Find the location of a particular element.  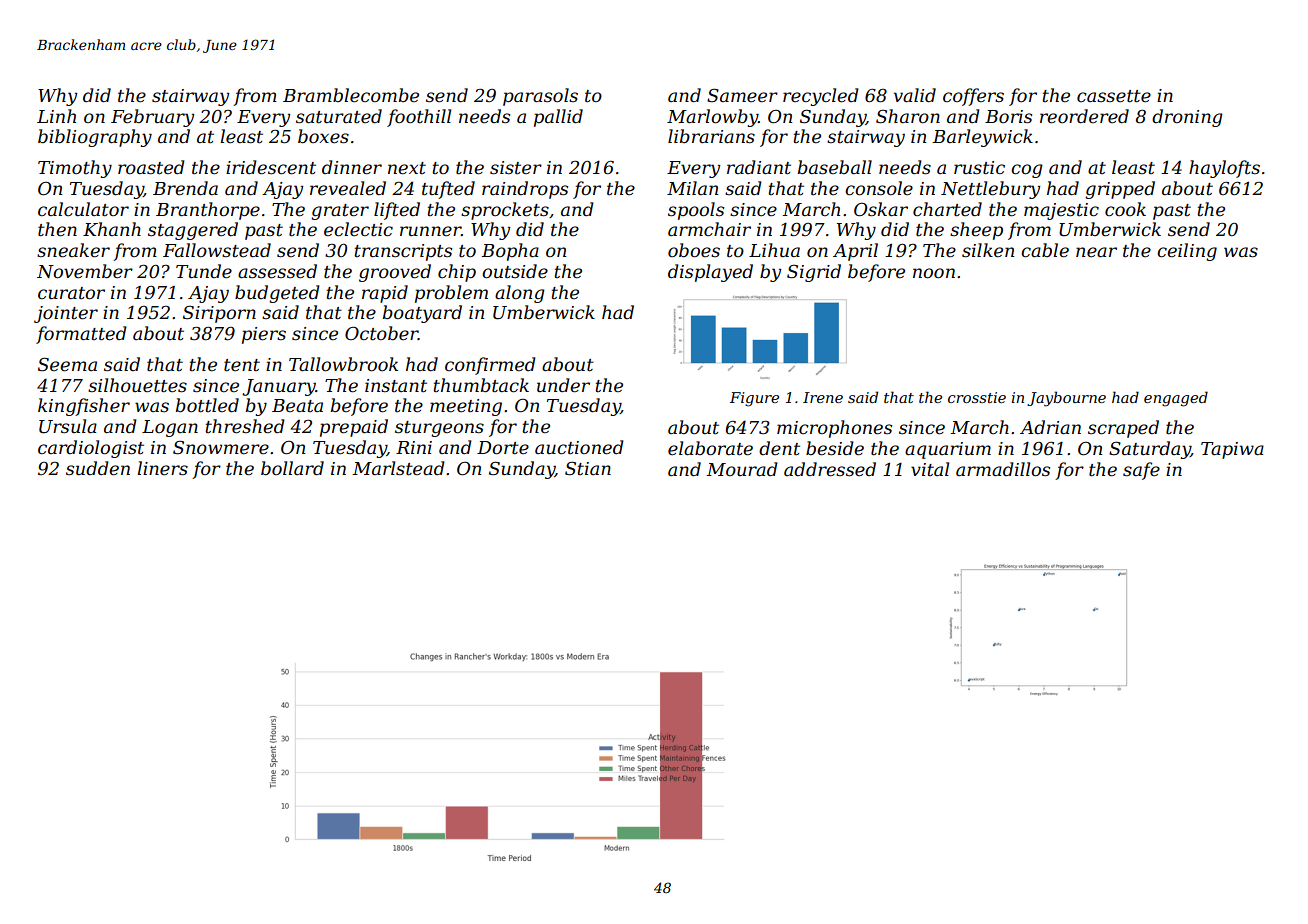

noon is located at coordinates (934, 273).
